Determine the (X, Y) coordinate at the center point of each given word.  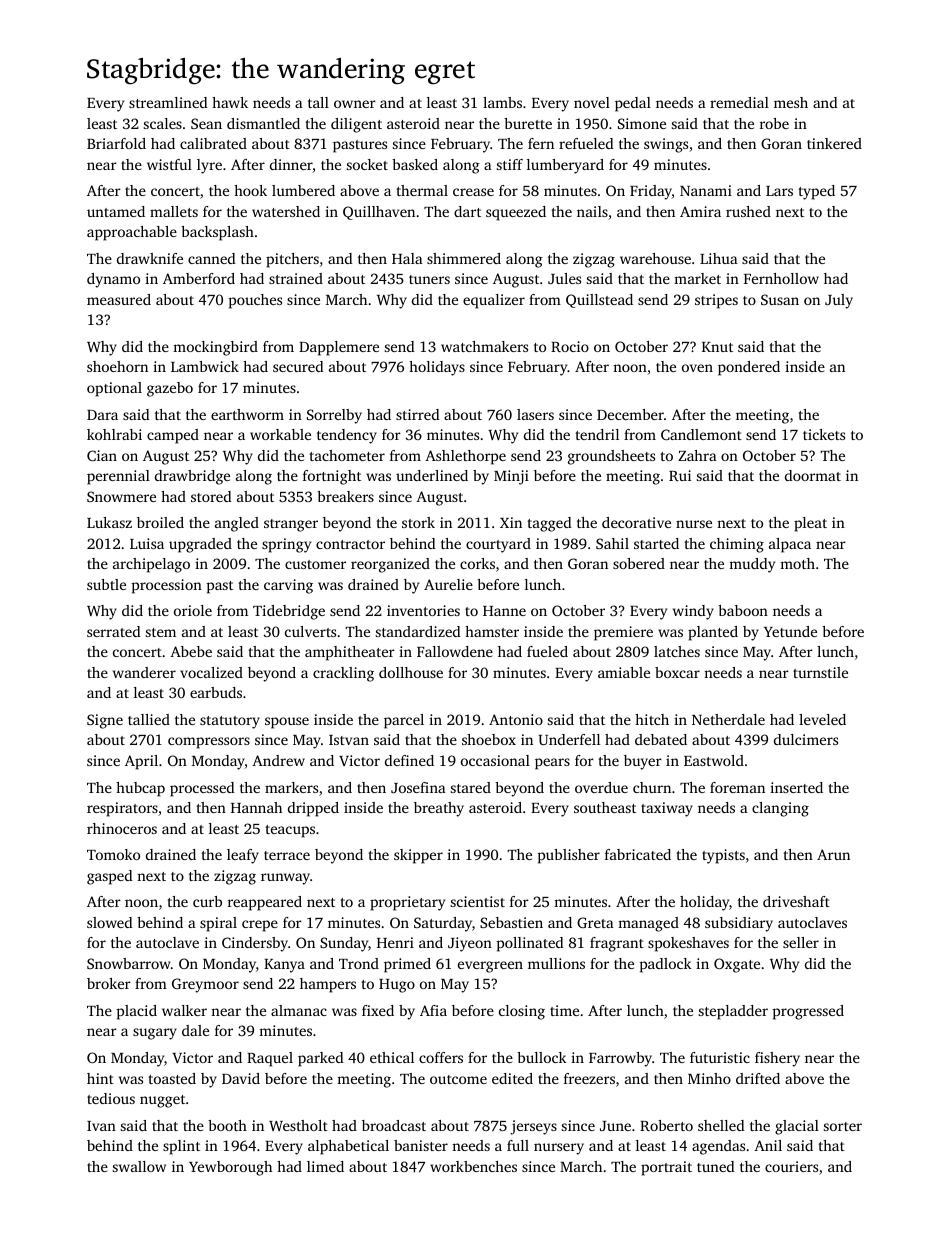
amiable (624, 672)
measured (119, 299)
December (630, 414)
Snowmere (121, 496)
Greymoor (205, 985)
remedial (739, 102)
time (564, 1010)
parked (321, 1059)
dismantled (263, 123)
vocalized (211, 672)
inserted (796, 787)
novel (592, 102)
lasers (535, 414)
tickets (824, 434)
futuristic (720, 1057)
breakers (345, 496)
